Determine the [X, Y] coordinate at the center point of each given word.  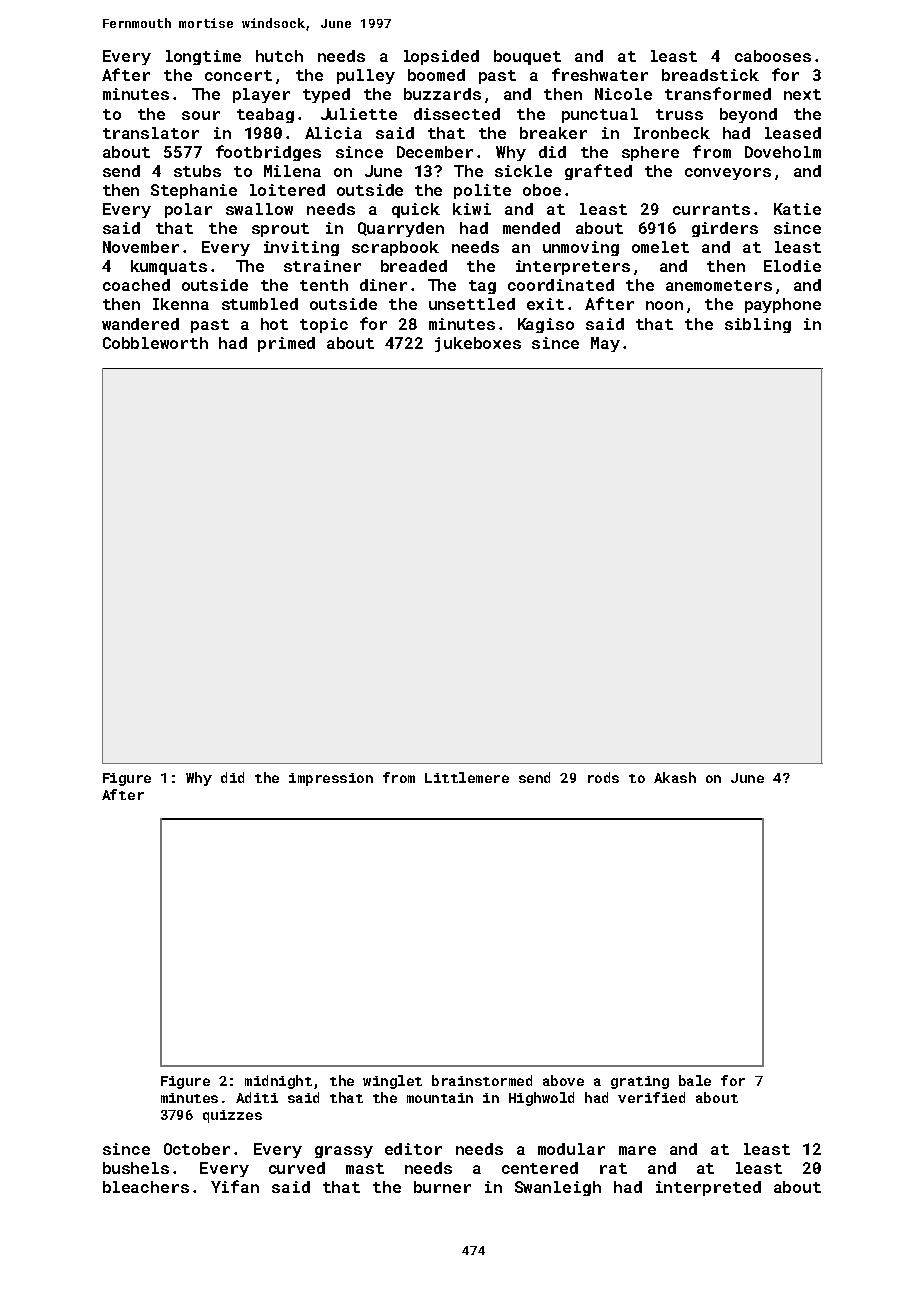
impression [331, 779]
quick [416, 210]
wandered [140, 324]
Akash [675, 777]
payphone [783, 305]
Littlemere [467, 777]
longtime [203, 57]
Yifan [235, 1186]
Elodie [792, 266]
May [605, 344]
